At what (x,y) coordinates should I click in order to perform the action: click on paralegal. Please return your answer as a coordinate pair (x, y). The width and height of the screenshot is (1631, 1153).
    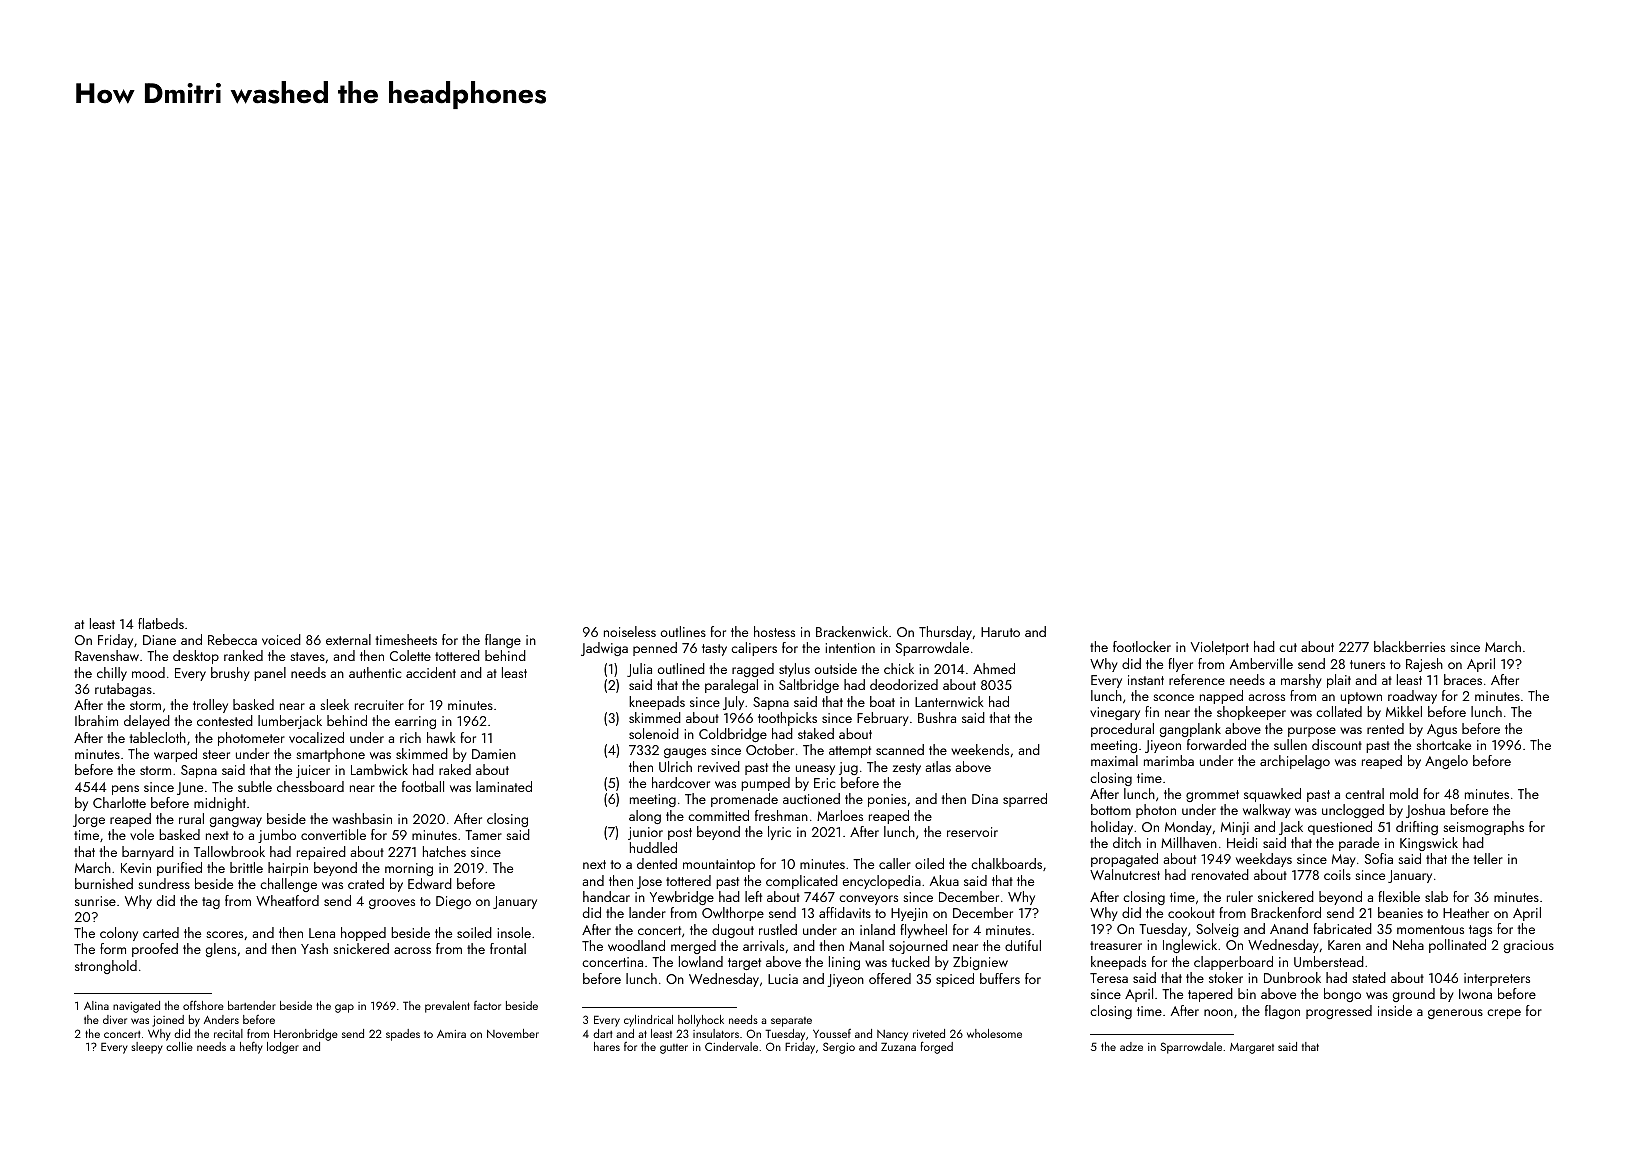
    Looking at the image, I should click on (731, 686).
